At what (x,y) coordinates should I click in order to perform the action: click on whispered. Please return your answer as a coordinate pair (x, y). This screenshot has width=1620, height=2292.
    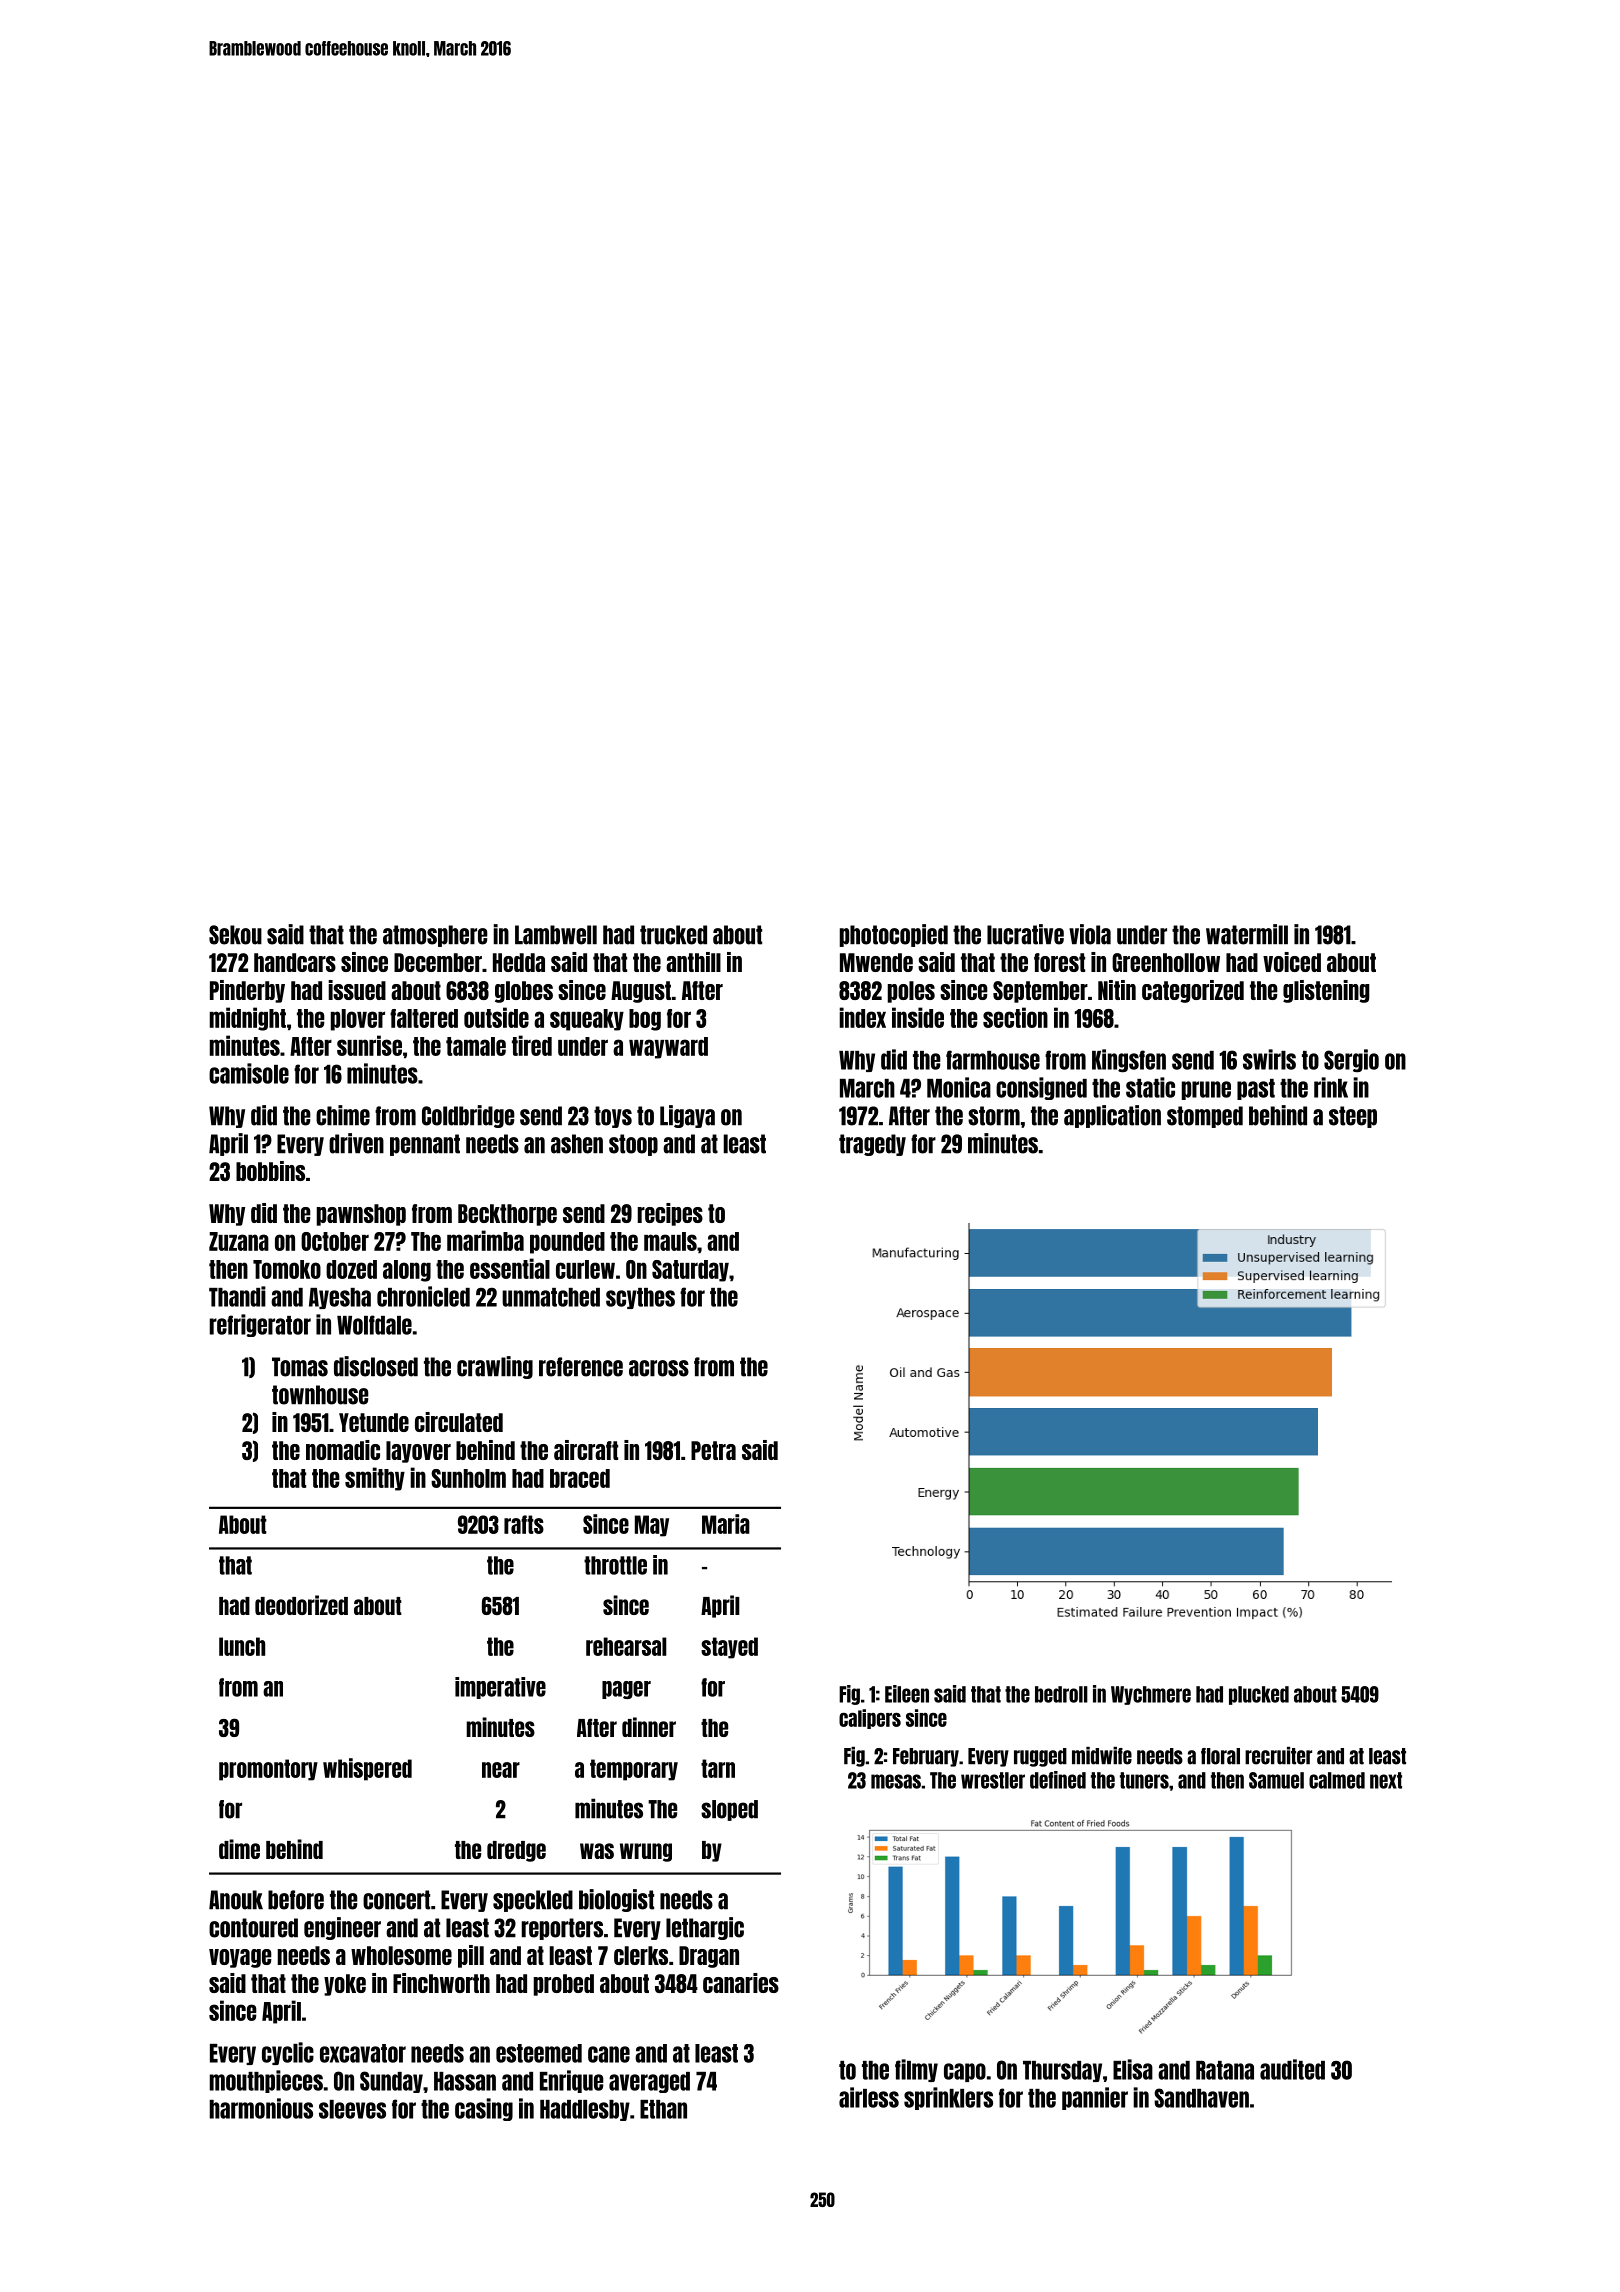
    Looking at the image, I should click on (367, 1769).
